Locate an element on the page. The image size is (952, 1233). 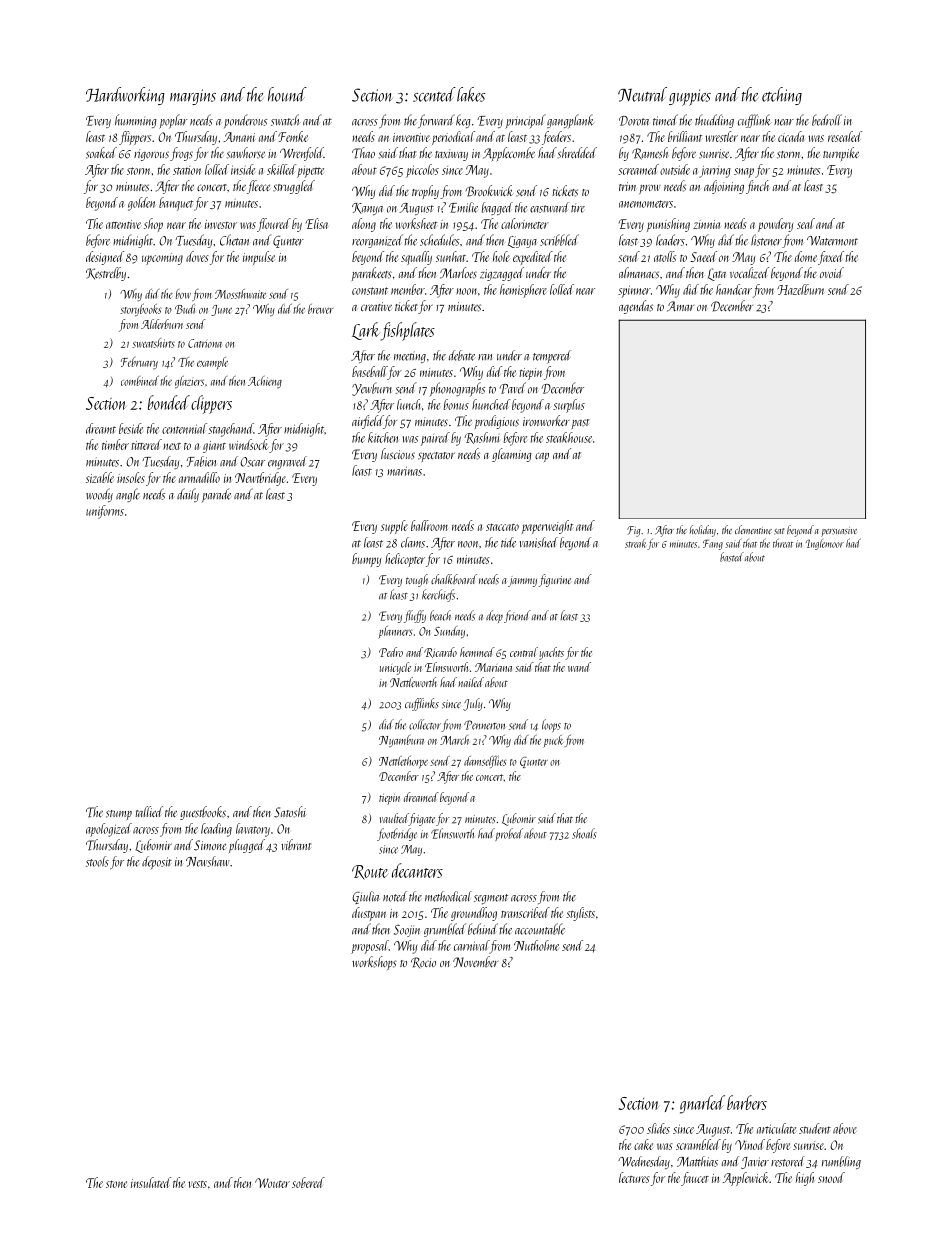
bumpy is located at coordinates (366, 560).
